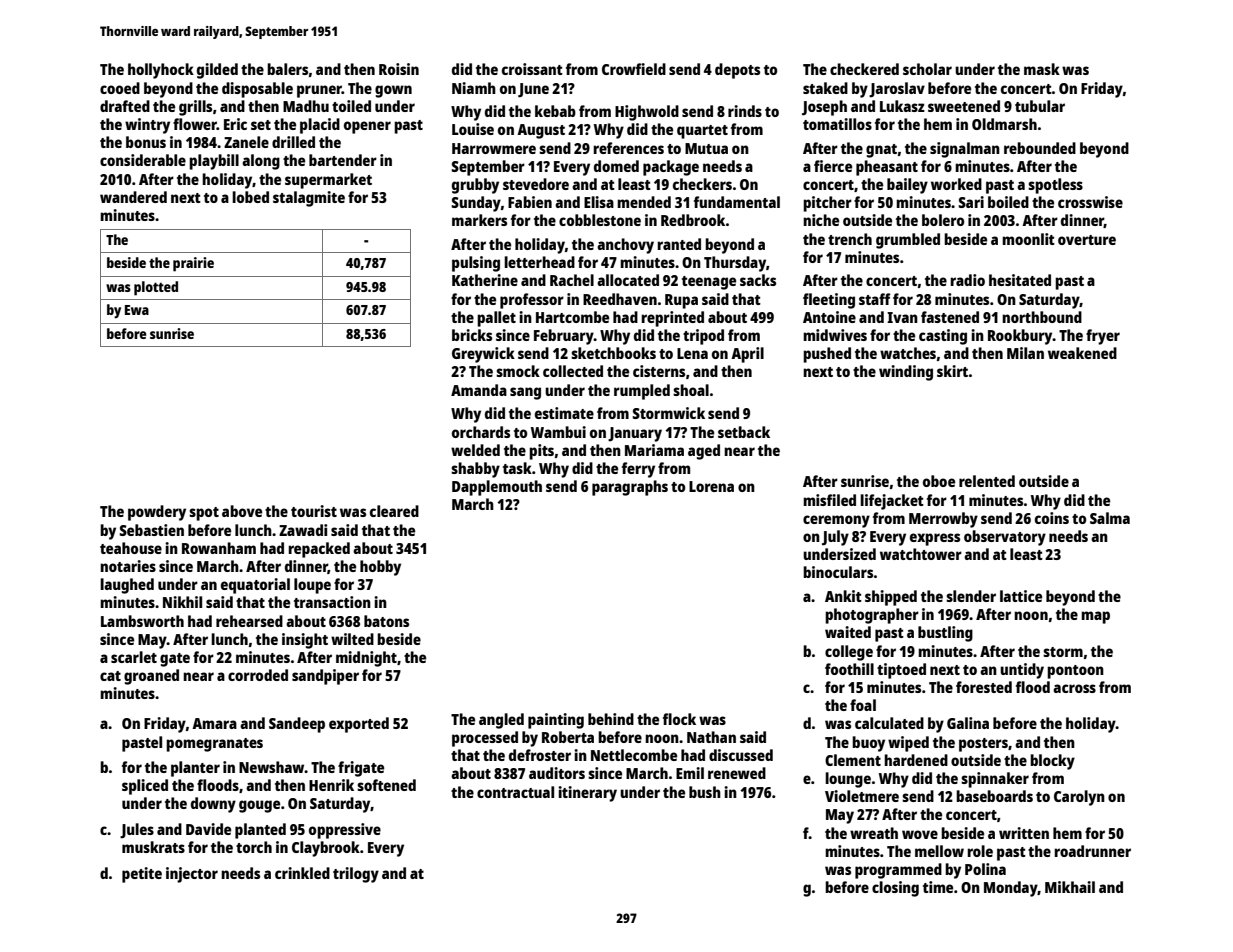 The width and height of the screenshot is (1233, 952). What do you see at coordinates (1092, 851) in the screenshot?
I see `roadrunner` at bounding box center [1092, 851].
